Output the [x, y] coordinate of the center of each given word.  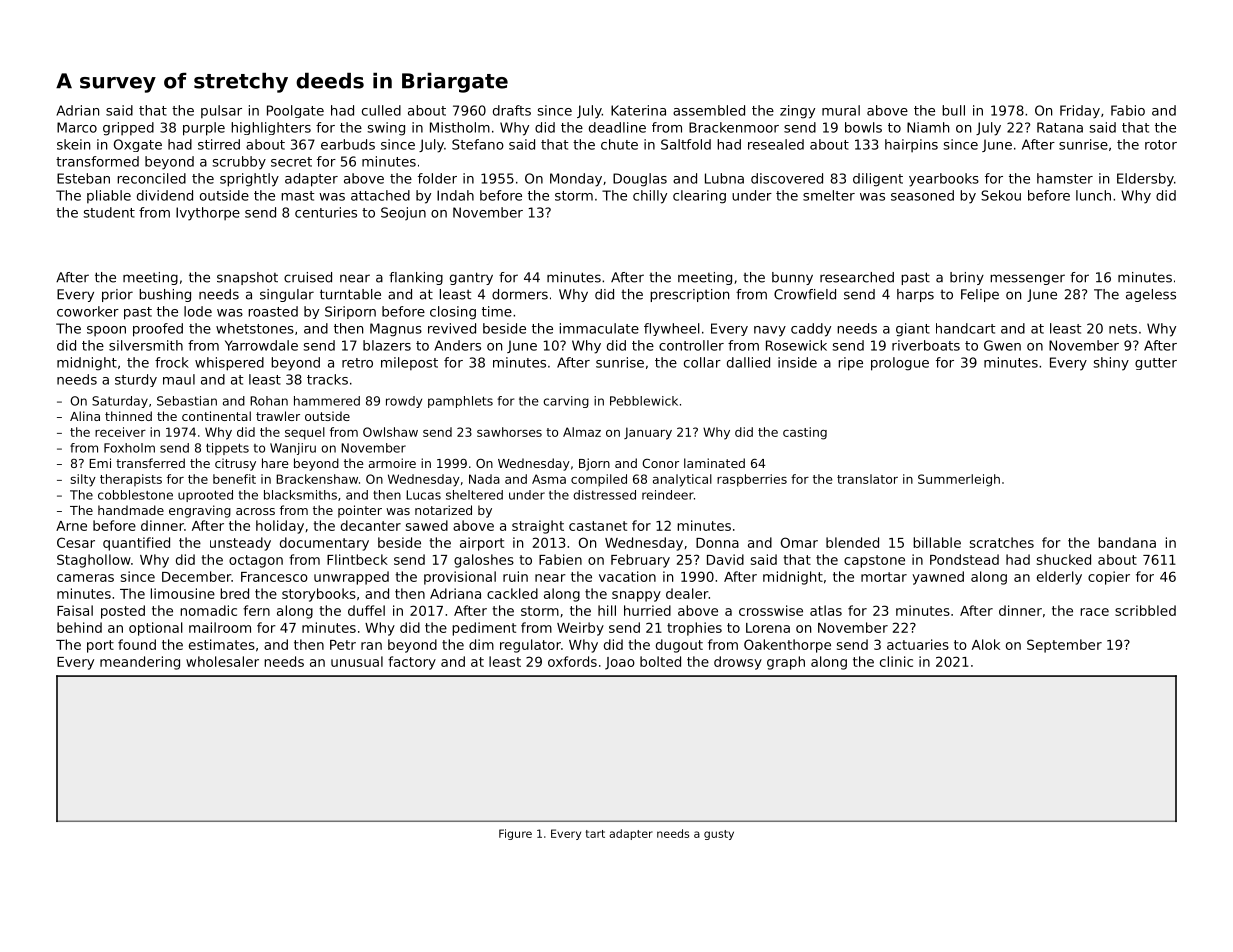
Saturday [120, 402]
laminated [714, 463]
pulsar [221, 112]
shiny [1111, 364]
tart [595, 834]
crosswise [771, 610]
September [1064, 646]
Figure [515, 834]
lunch [1093, 195]
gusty [719, 835]
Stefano [478, 144]
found [137, 644]
